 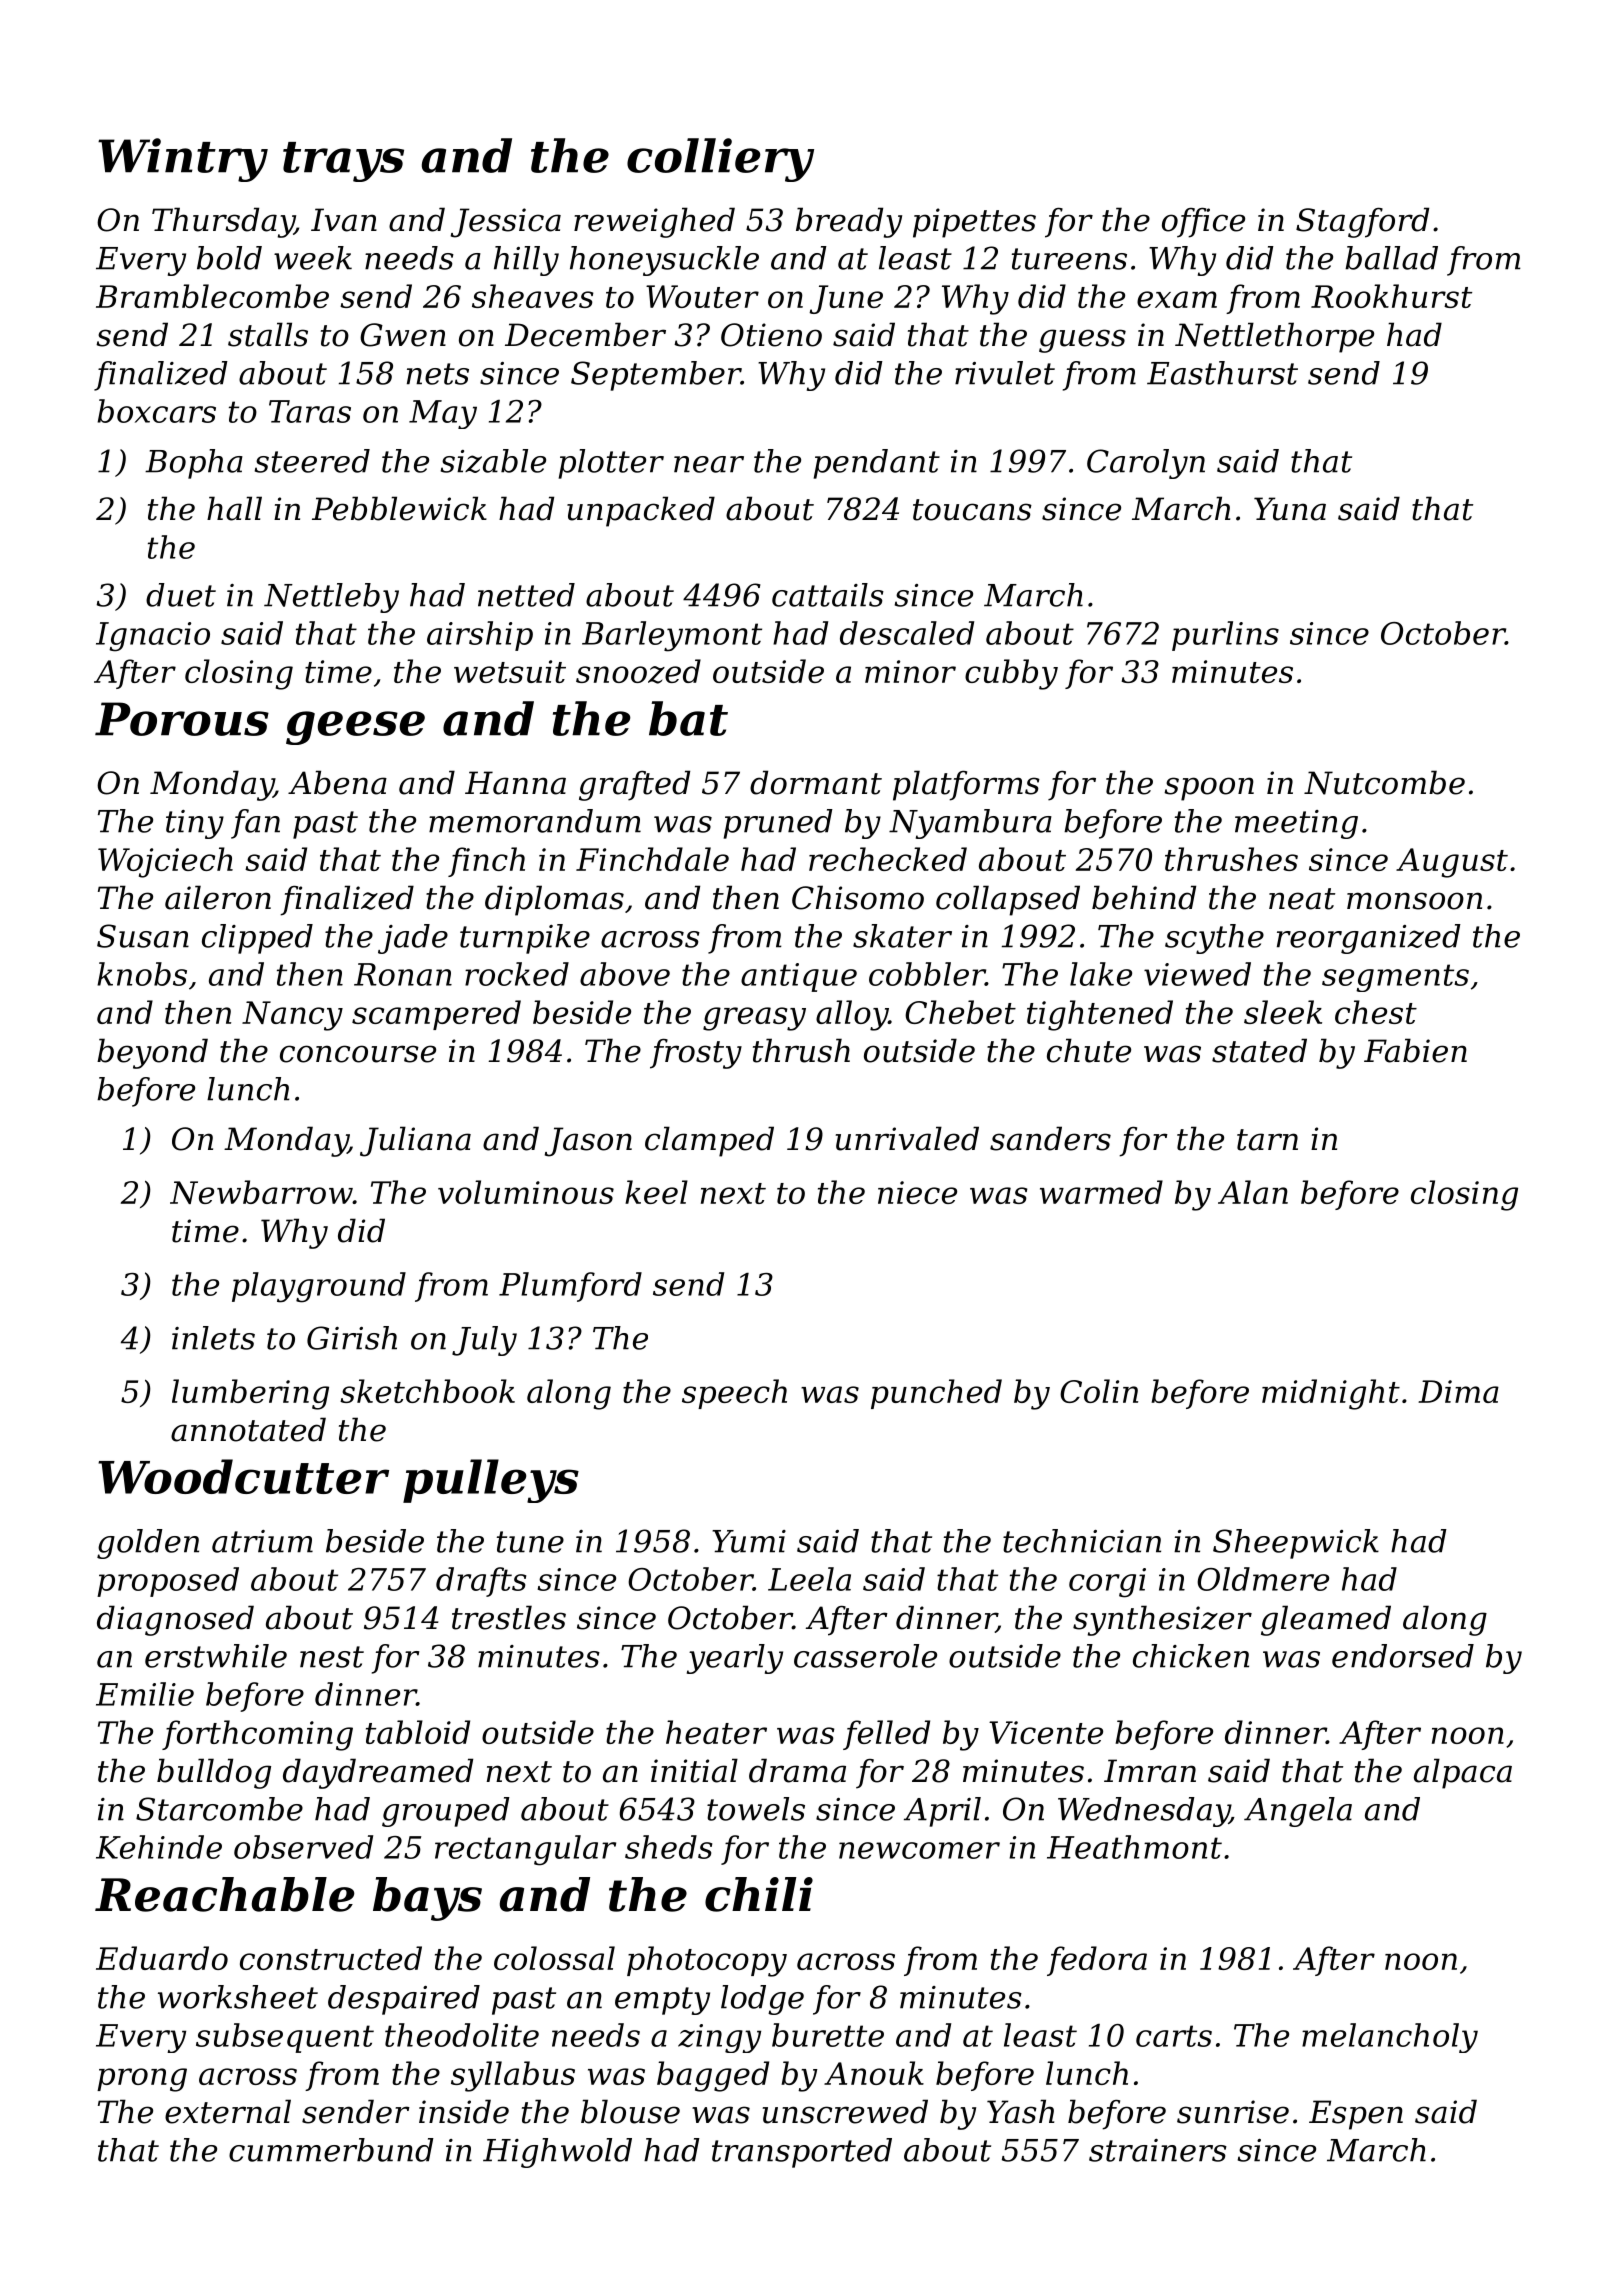 What do you see at coordinates (310, 411) in the screenshot?
I see `Taras` at bounding box center [310, 411].
